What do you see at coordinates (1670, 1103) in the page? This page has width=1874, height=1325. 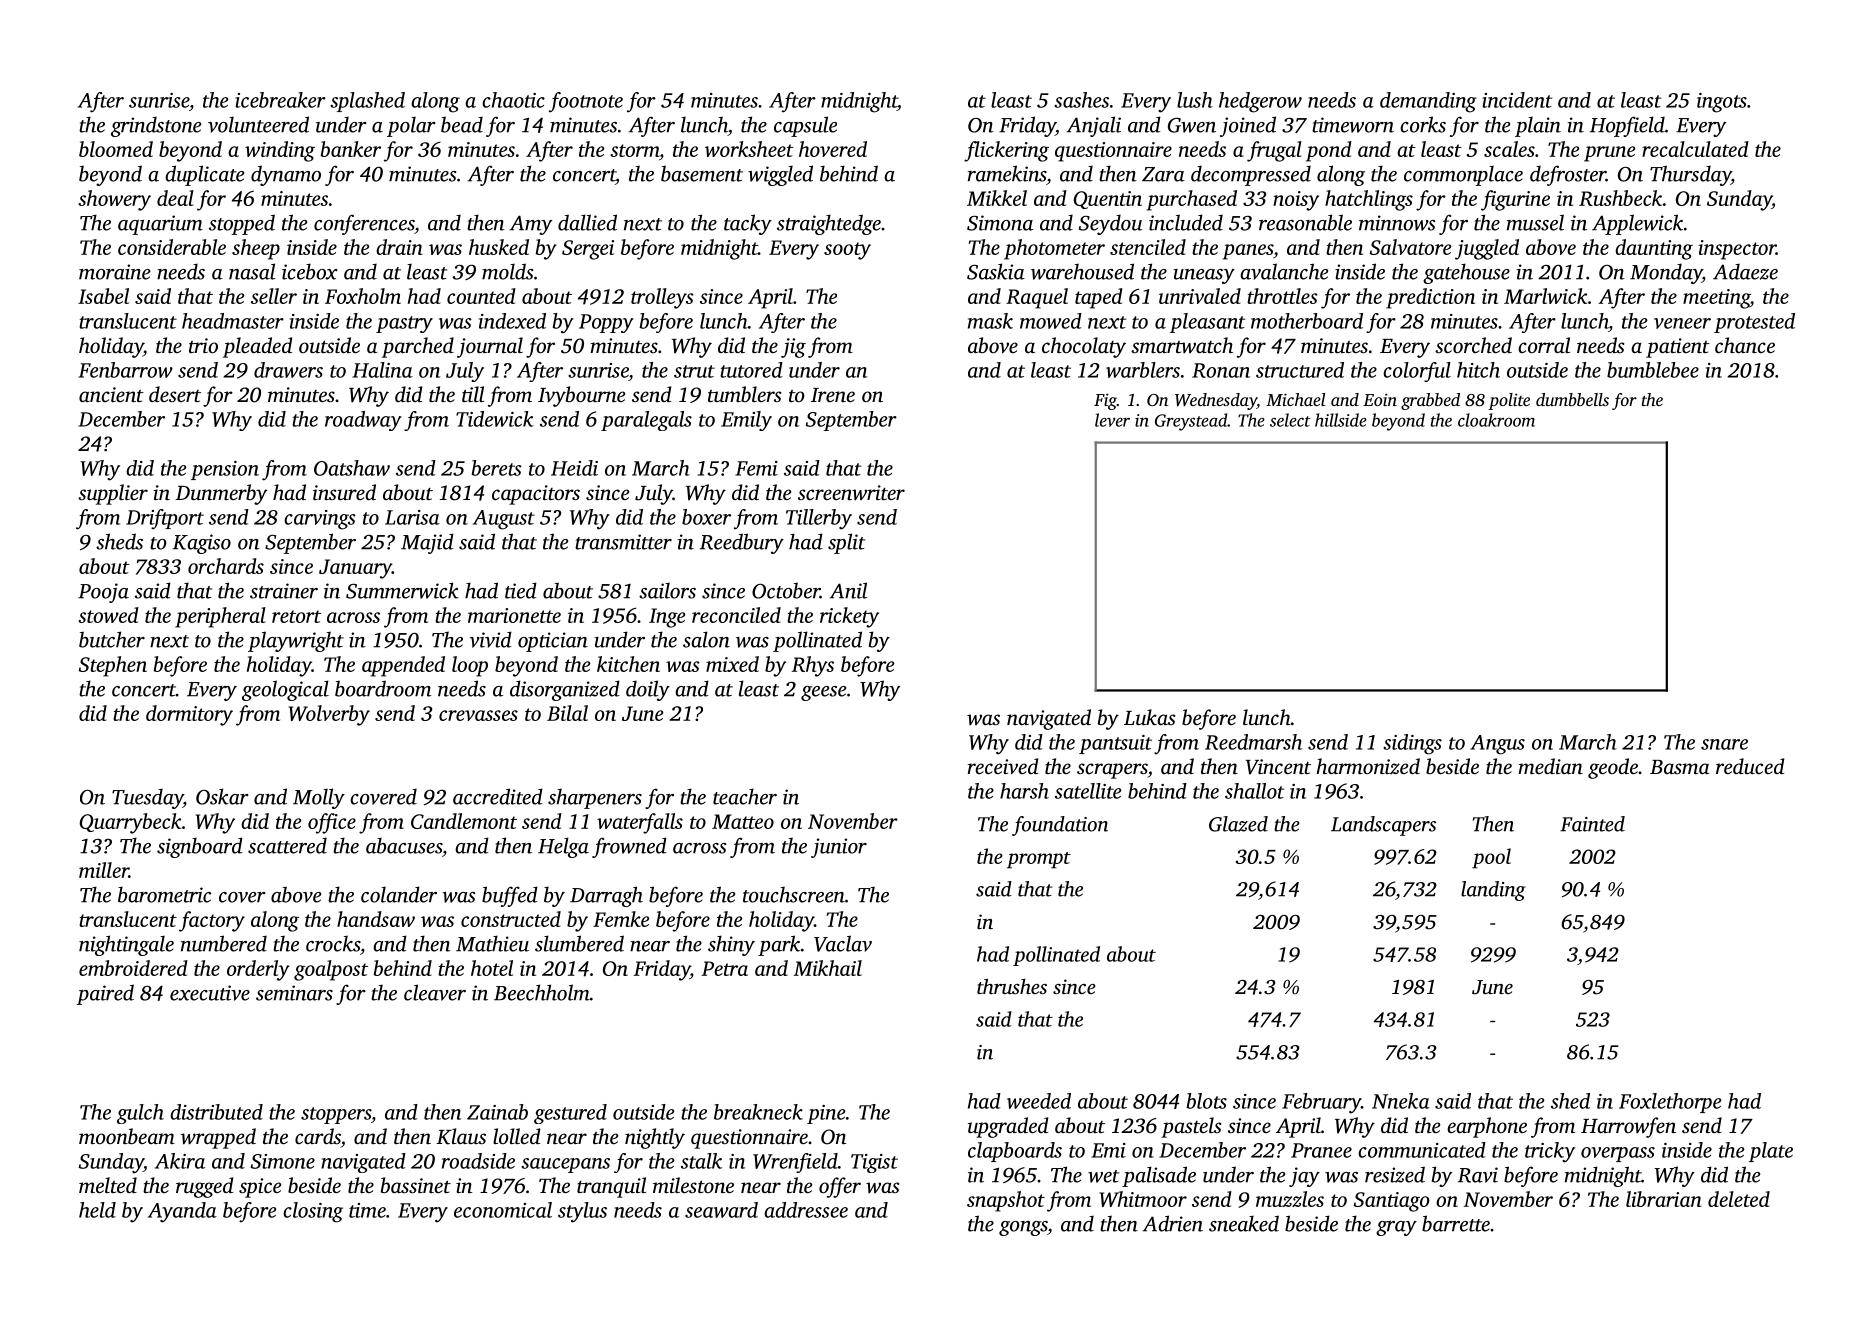 I see `Foxlethorpe` at bounding box center [1670, 1103].
